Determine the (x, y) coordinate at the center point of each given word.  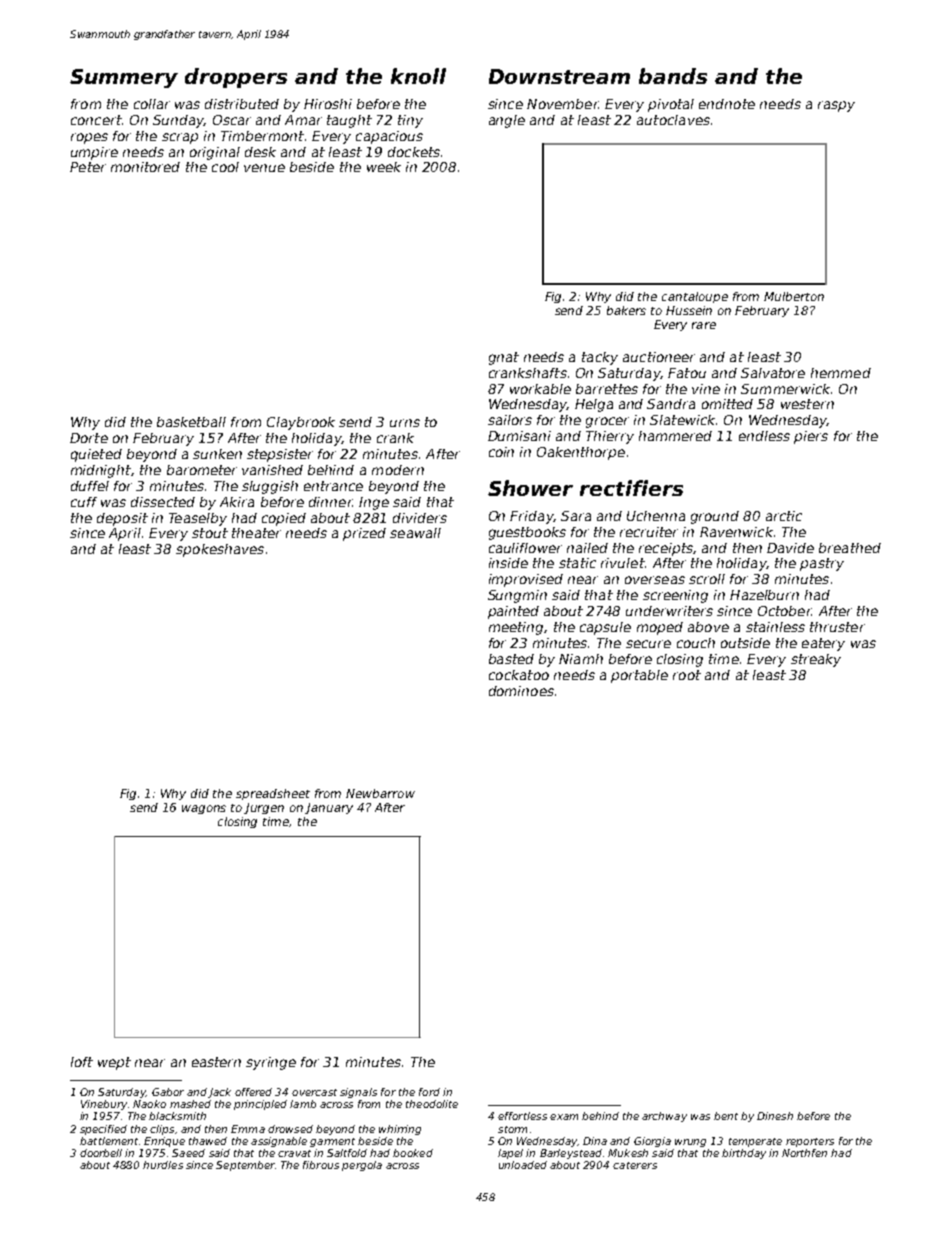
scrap (180, 138)
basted (511, 659)
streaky (816, 660)
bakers (626, 310)
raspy (836, 106)
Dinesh (775, 1116)
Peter (88, 167)
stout (210, 533)
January (329, 808)
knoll (418, 76)
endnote (727, 104)
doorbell (101, 1153)
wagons (204, 809)
